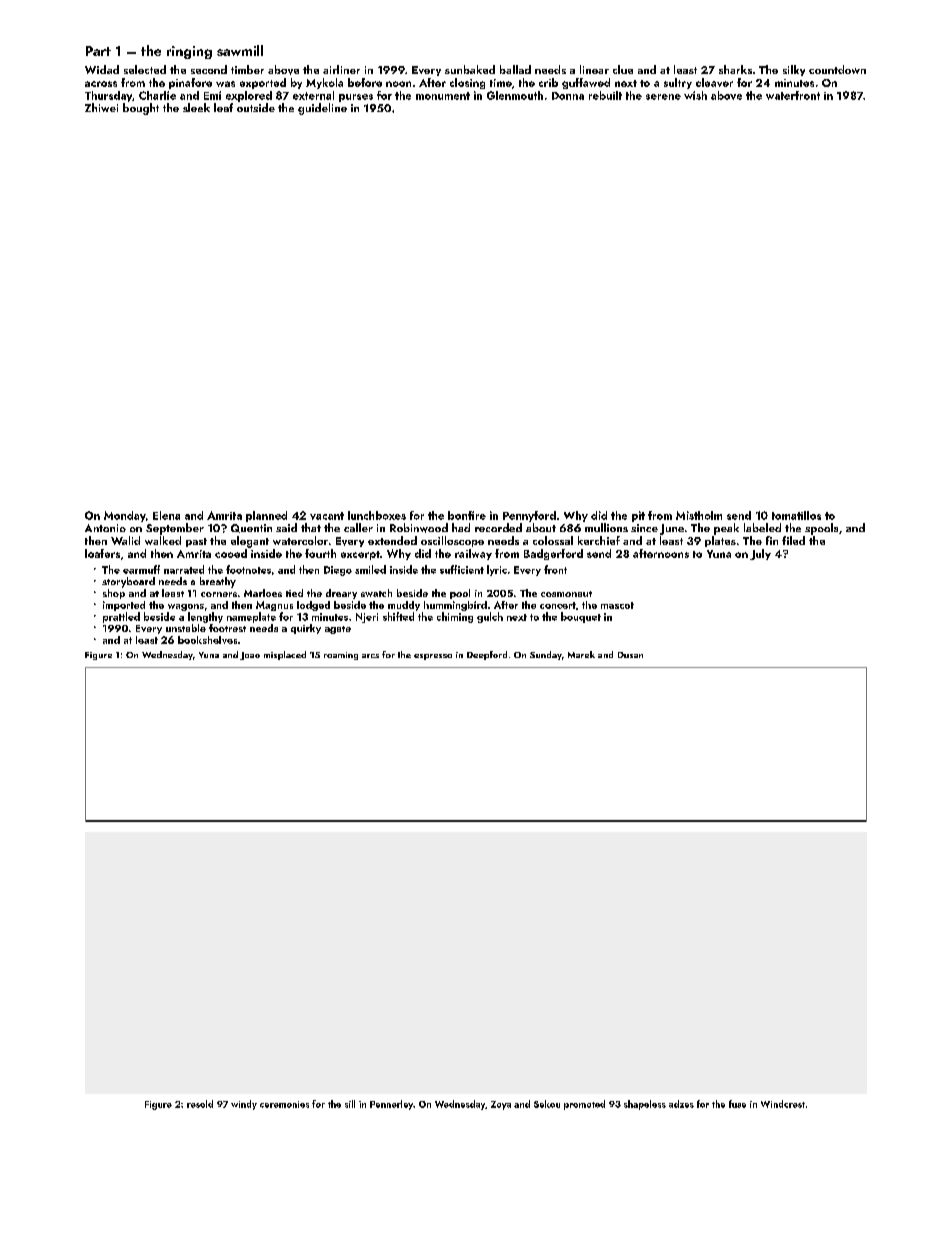 The image size is (952, 1233). What do you see at coordinates (200, 1104) in the screenshot?
I see `resold` at bounding box center [200, 1104].
